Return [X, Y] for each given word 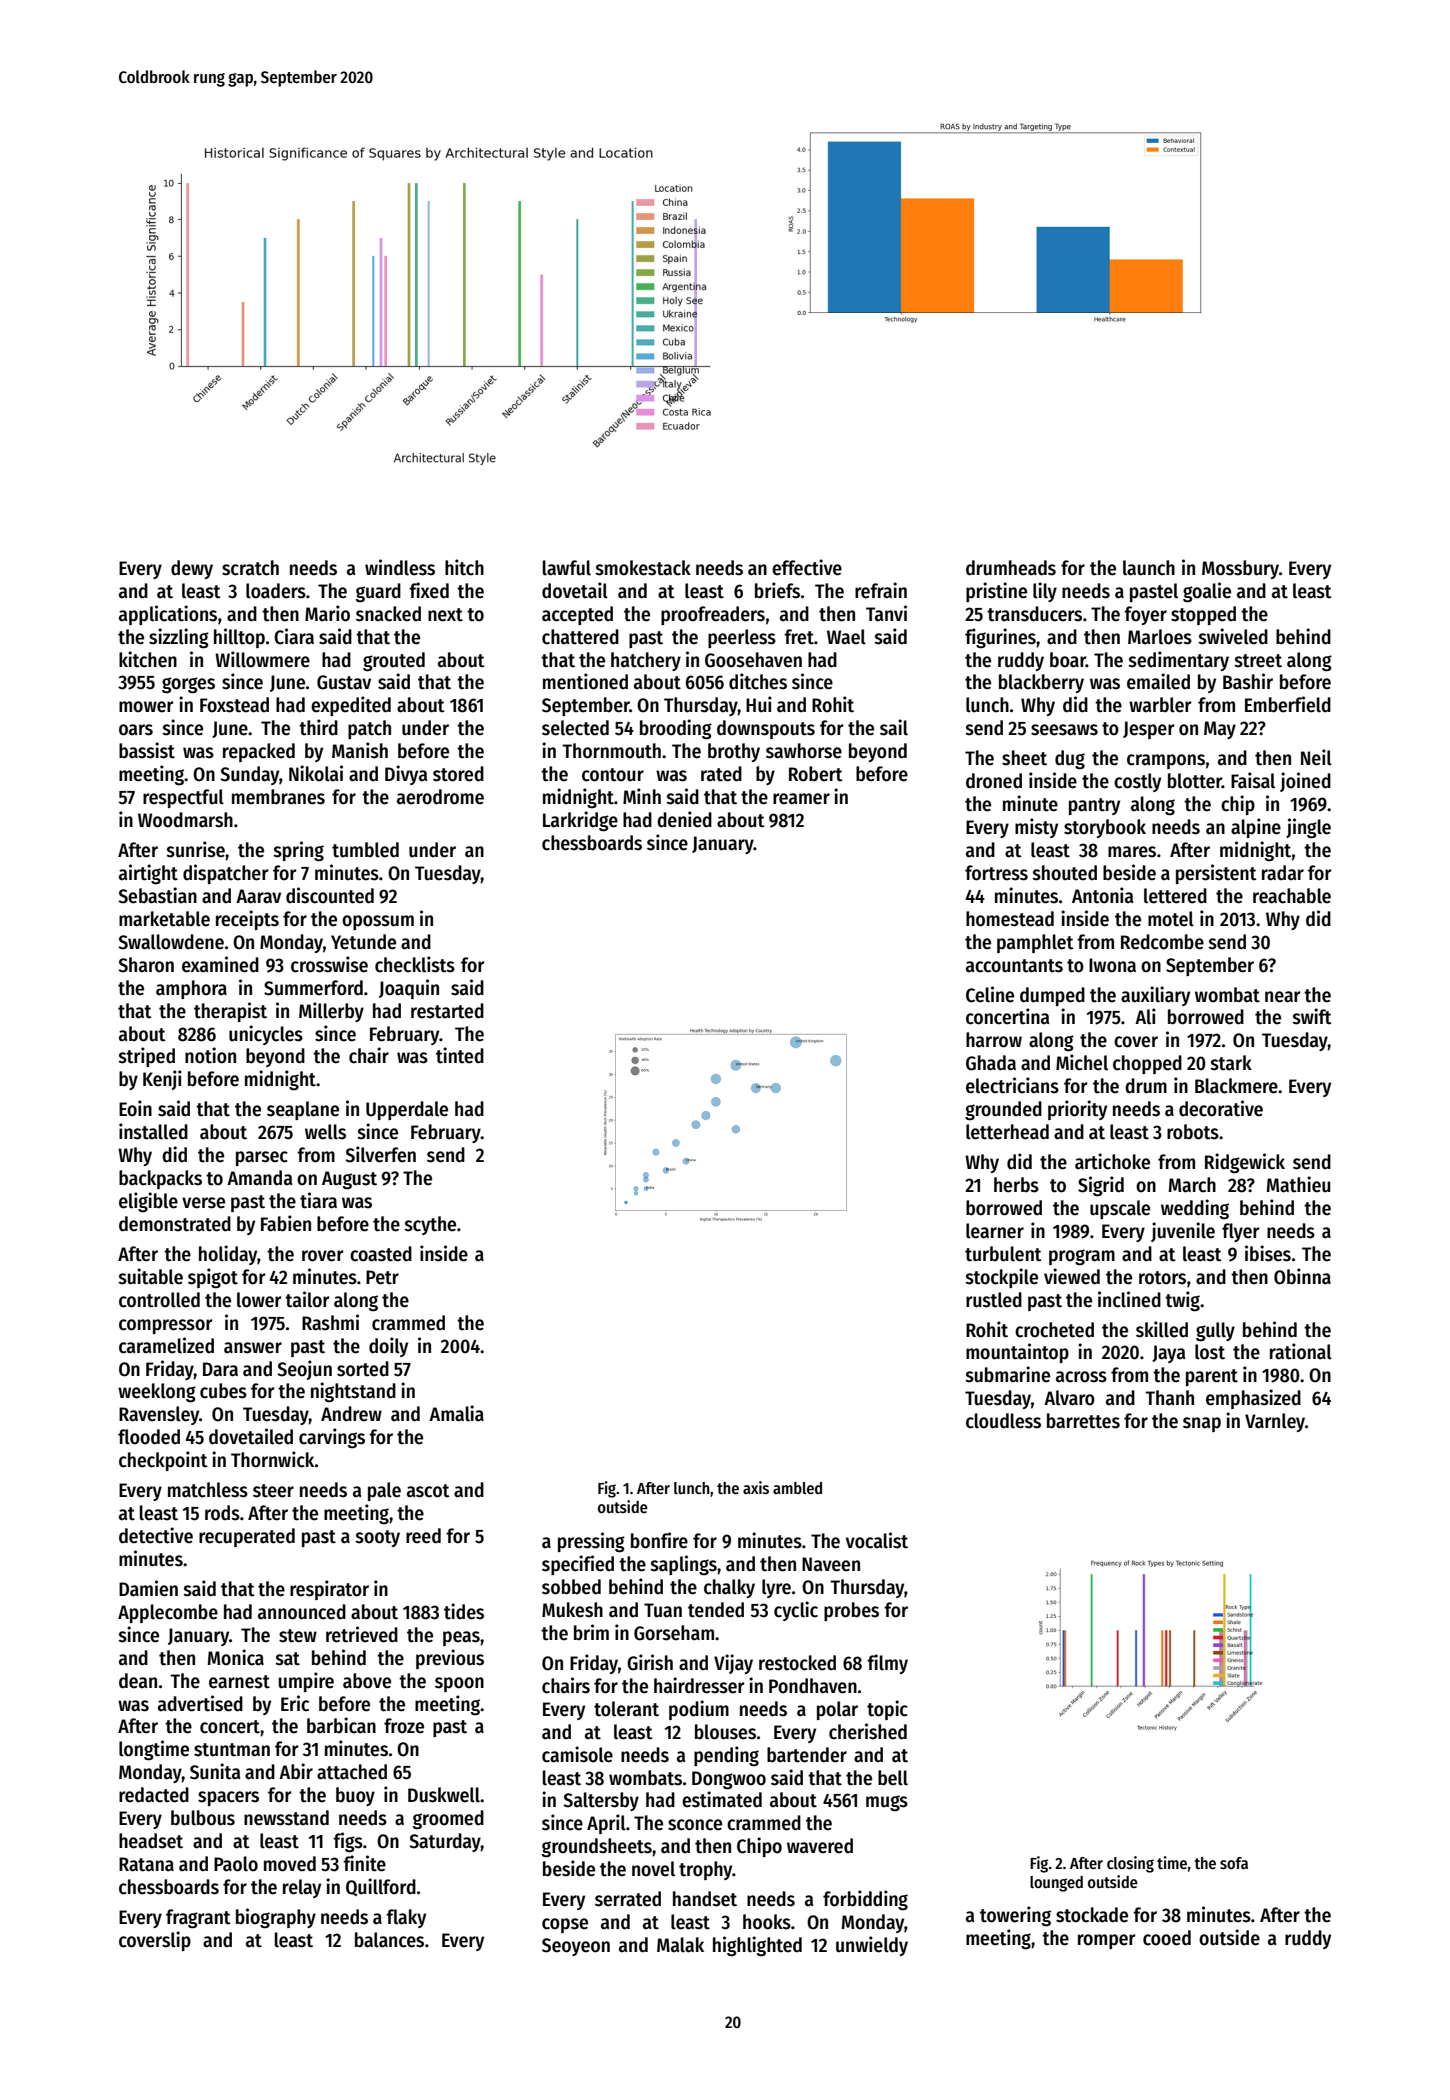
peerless [742, 638]
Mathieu [1299, 1184]
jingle [1308, 828]
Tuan [663, 1610]
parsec [262, 1158]
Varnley [1275, 1422]
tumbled [365, 850]
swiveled [1233, 636]
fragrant [198, 1919]
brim [591, 1632]
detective [156, 1535]
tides [464, 1611]
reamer [801, 799]
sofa [1234, 1863]
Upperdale [407, 1110]
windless [400, 567]
